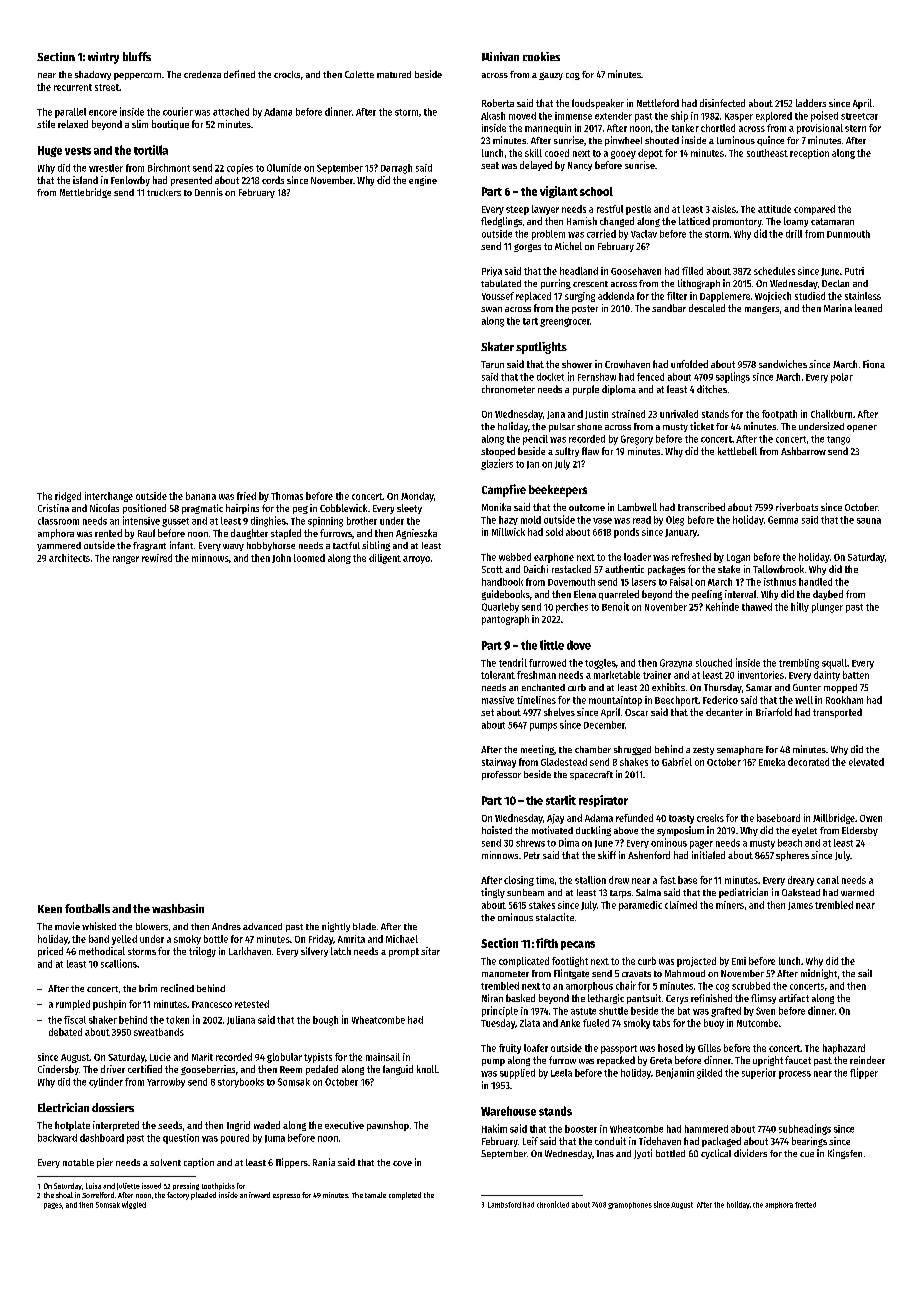 The height and width of the image is (1308, 924). What do you see at coordinates (815, 582) in the image?
I see `handled` at bounding box center [815, 582].
